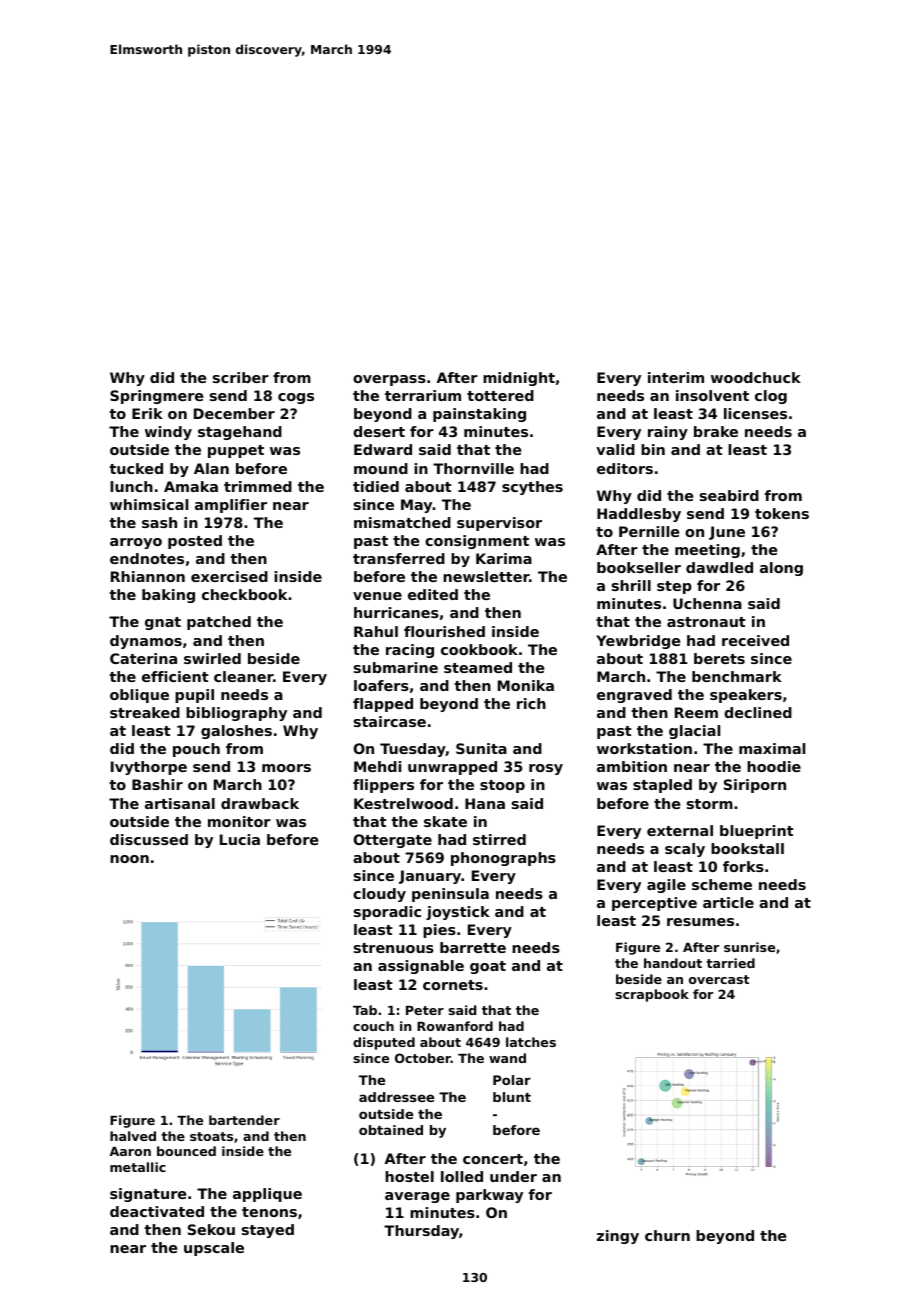  I want to click on under, so click(513, 1176).
